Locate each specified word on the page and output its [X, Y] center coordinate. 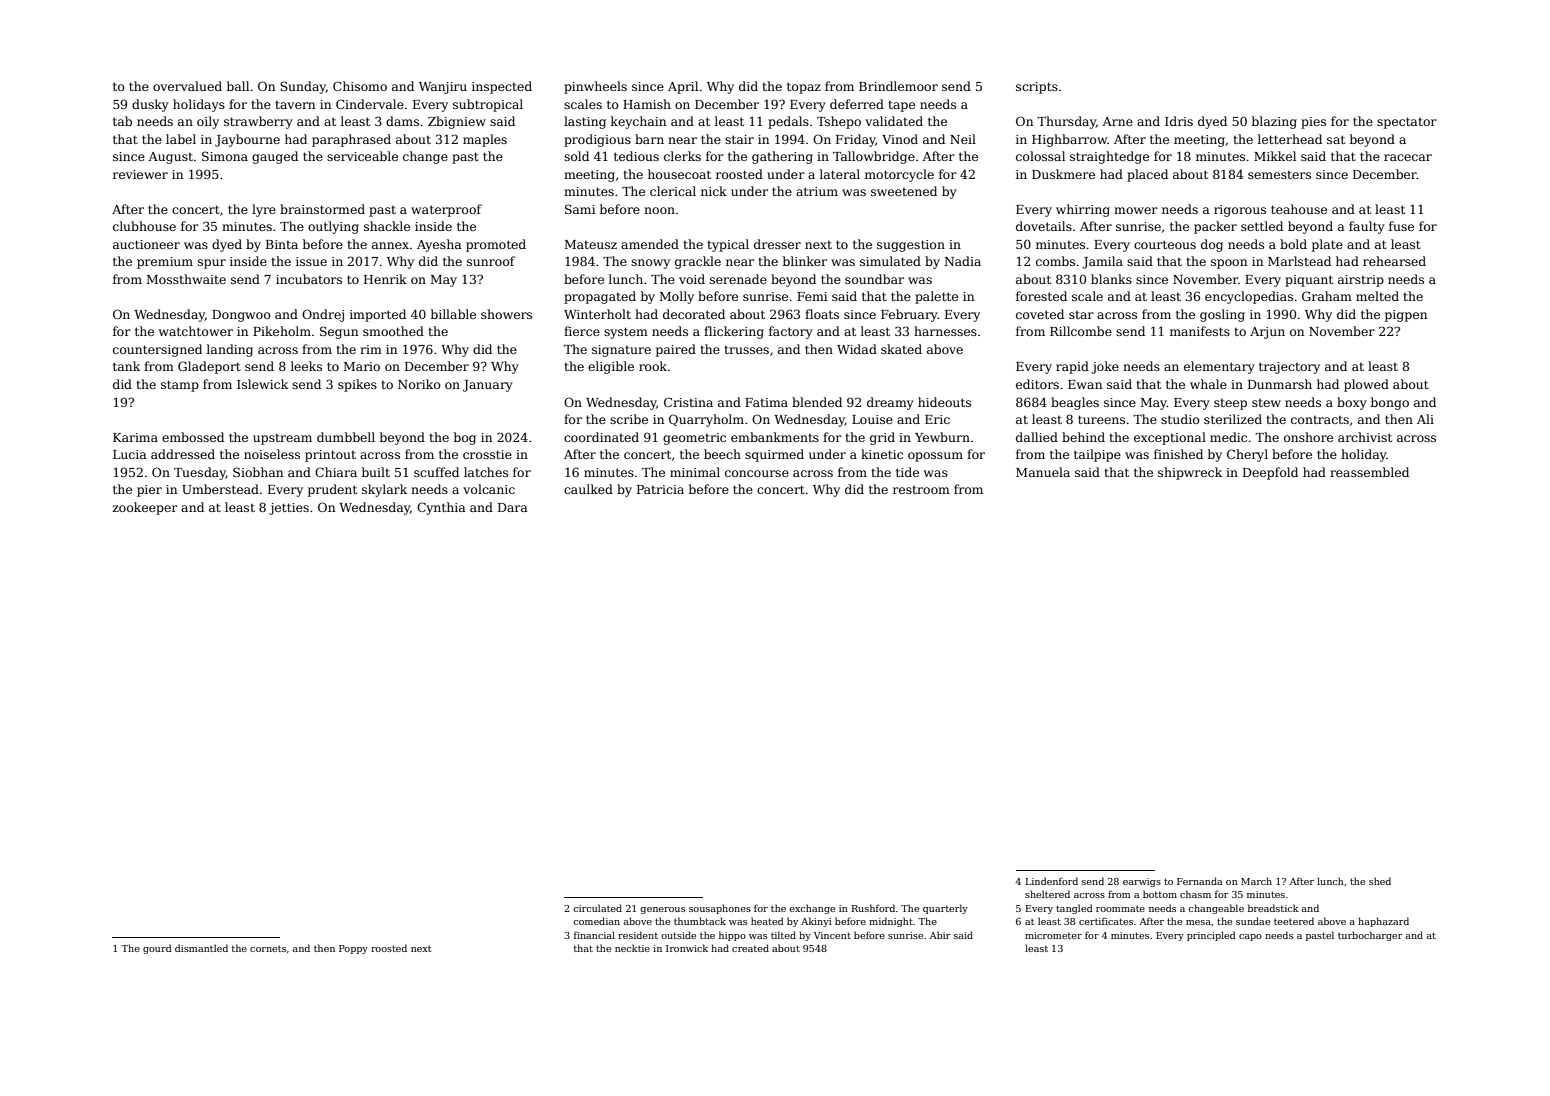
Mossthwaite [186, 279]
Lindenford [1052, 881]
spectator [1407, 123]
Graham [1327, 296]
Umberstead [220, 489]
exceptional [1170, 438]
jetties [289, 509]
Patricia [660, 489]
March [1256, 881]
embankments [775, 437]
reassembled [1369, 472]
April [683, 87]
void [692, 279]
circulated [597, 908]
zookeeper [145, 508]
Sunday [303, 87]
